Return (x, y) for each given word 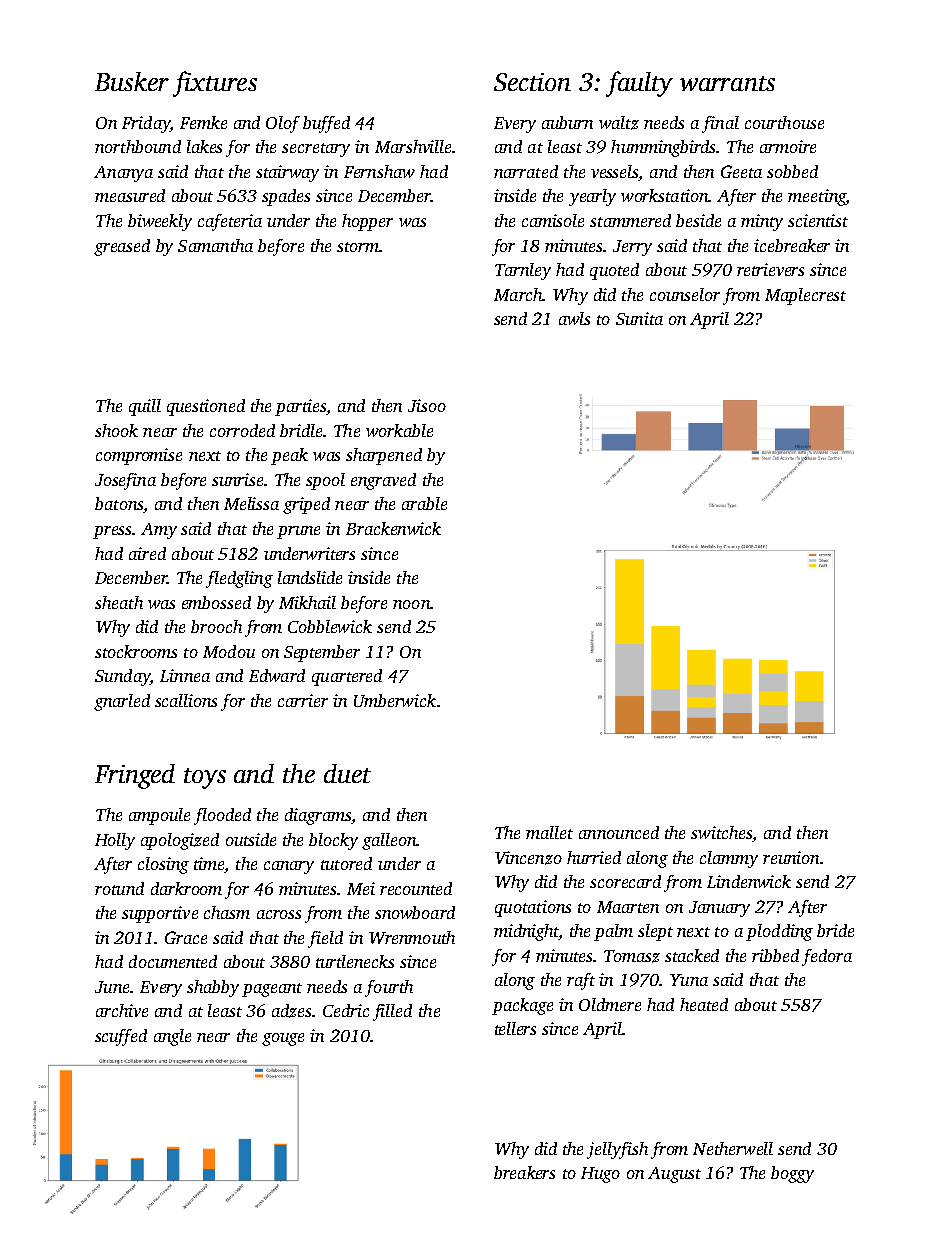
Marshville (413, 146)
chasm (227, 912)
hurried (594, 857)
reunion (791, 857)
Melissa (251, 503)
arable (424, 503)
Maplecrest (805, 296)
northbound (138, 146)
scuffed (121, 1037)
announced (619, 832)
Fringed (135, 776)
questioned (206, 407)
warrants (727, 83)
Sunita (639, 318)
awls (574, 318)
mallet (549, 832)
